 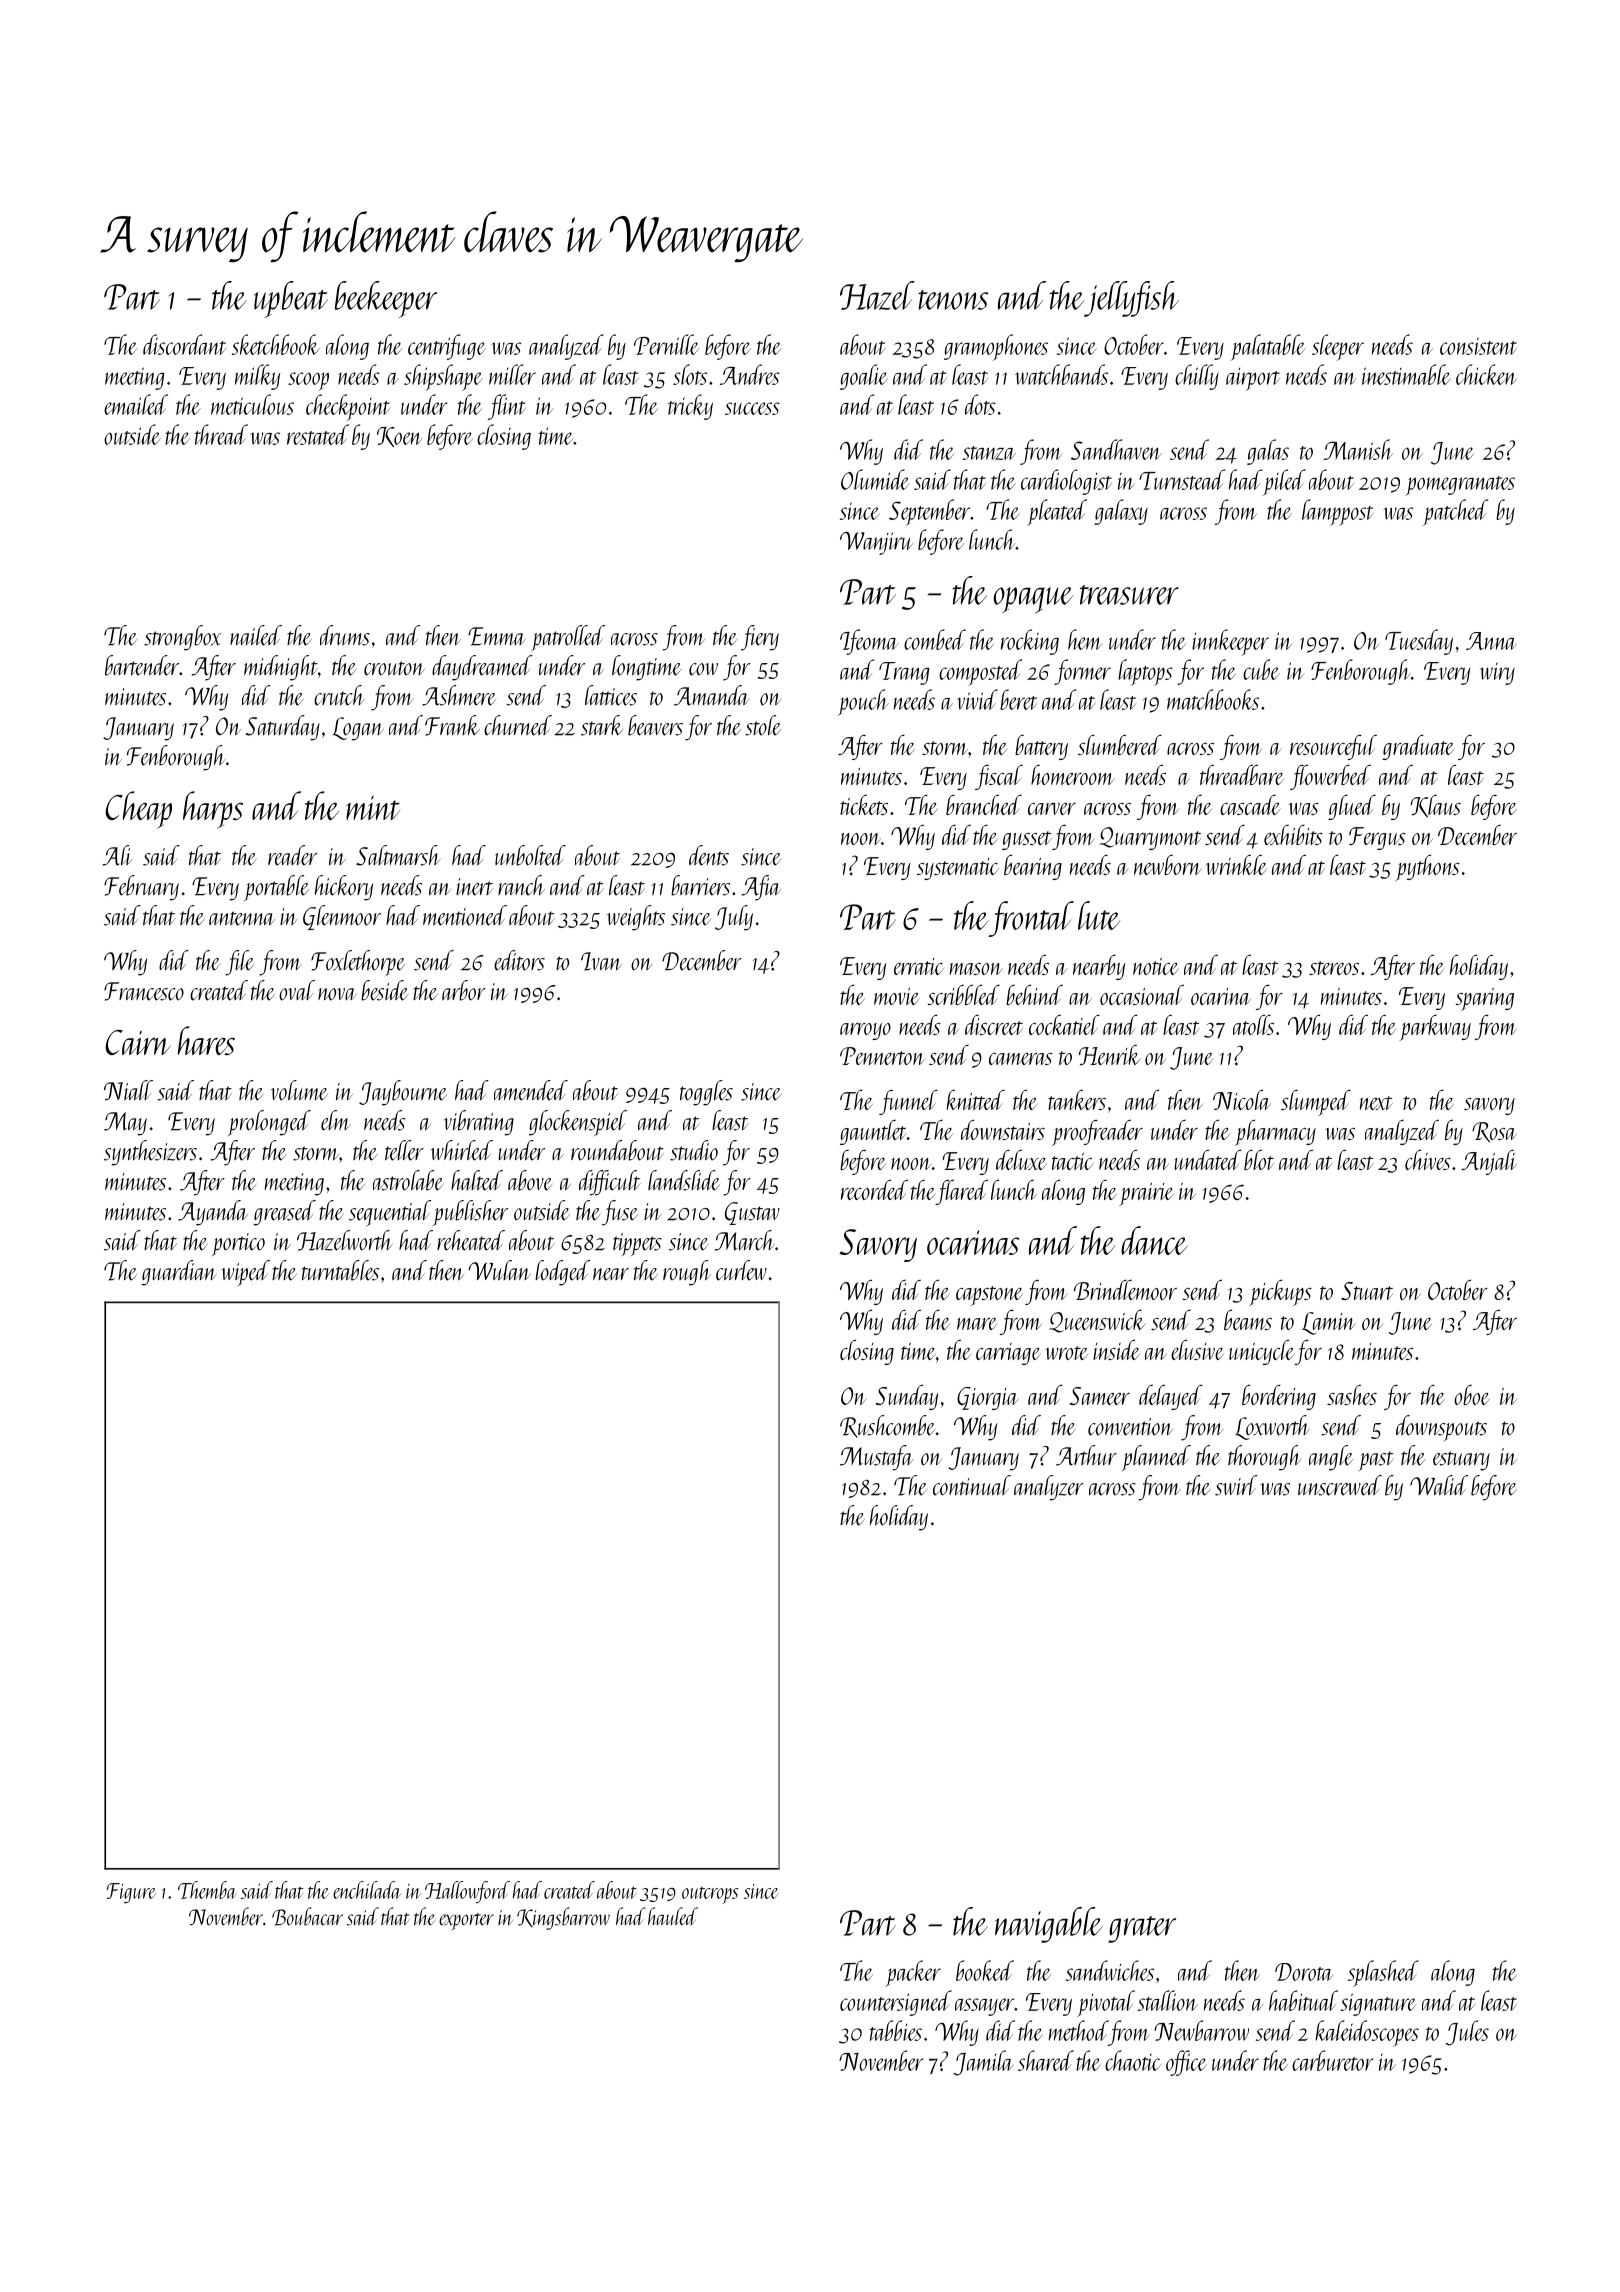 What do you see at coordinates (1383, 1973) in the image?
I see `splashed` at bounding box center [1383, 1973].
